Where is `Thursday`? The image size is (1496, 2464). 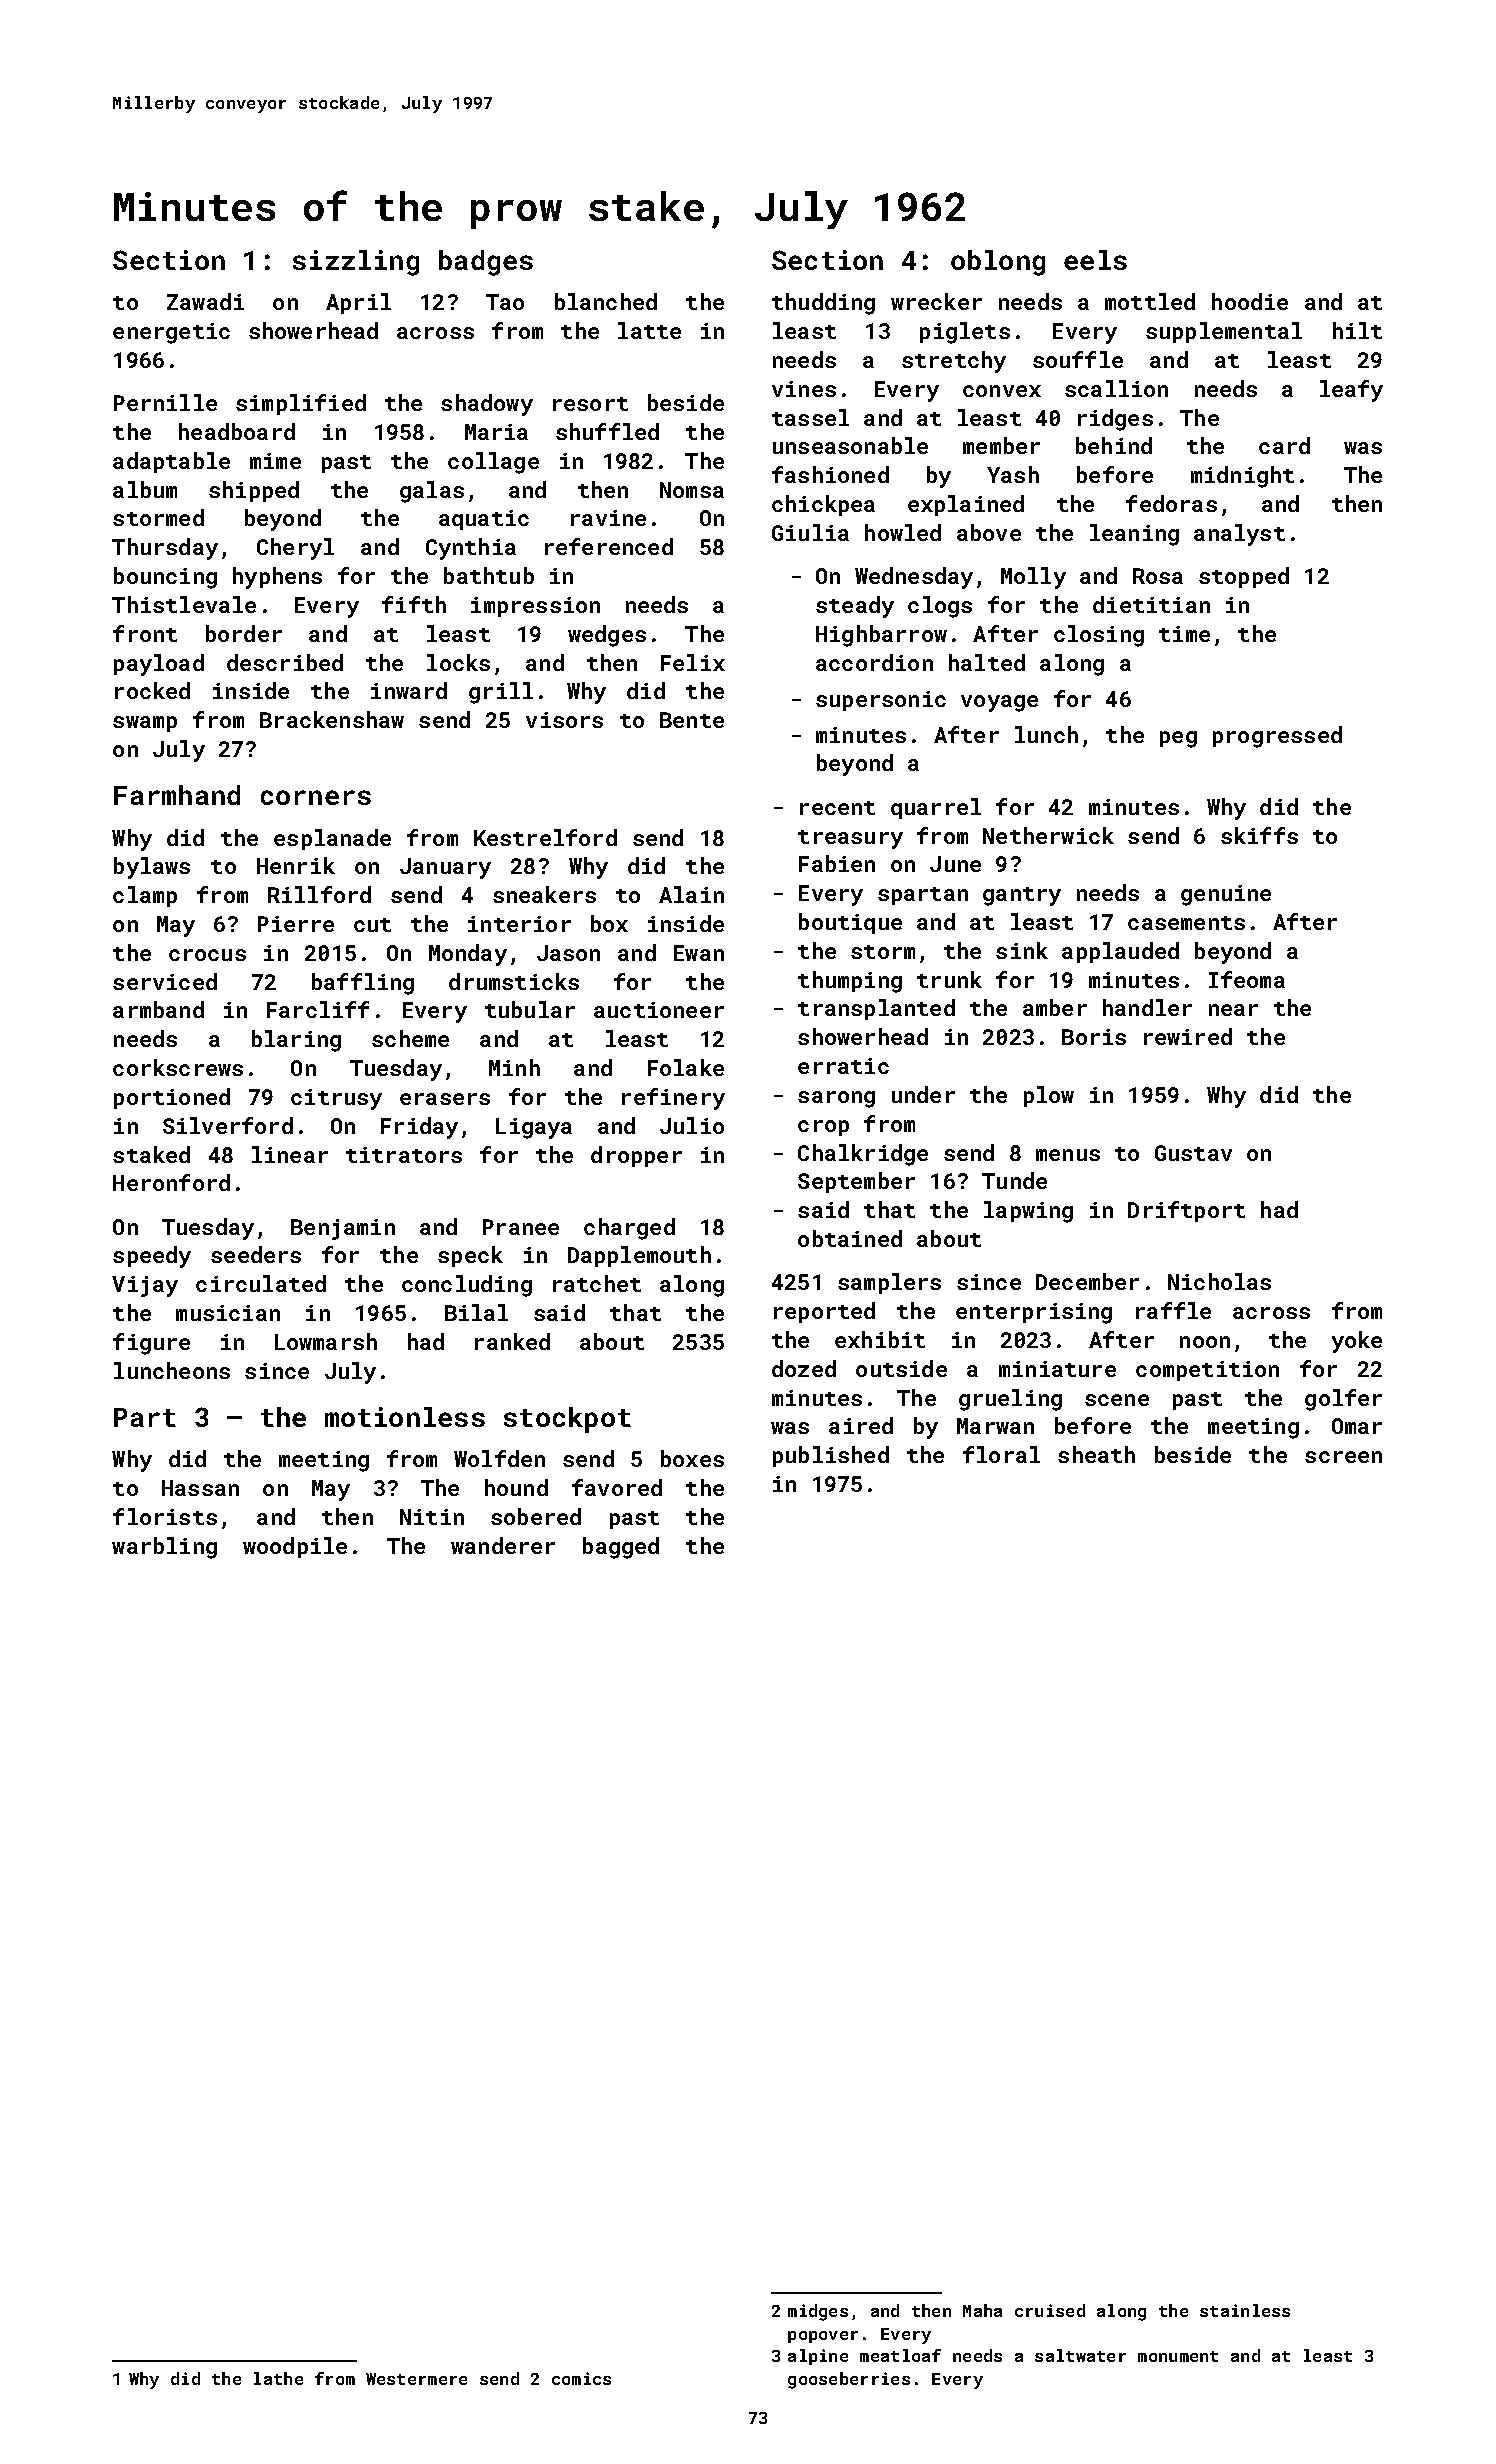
Thursday is located at coordinates (165, 549).
